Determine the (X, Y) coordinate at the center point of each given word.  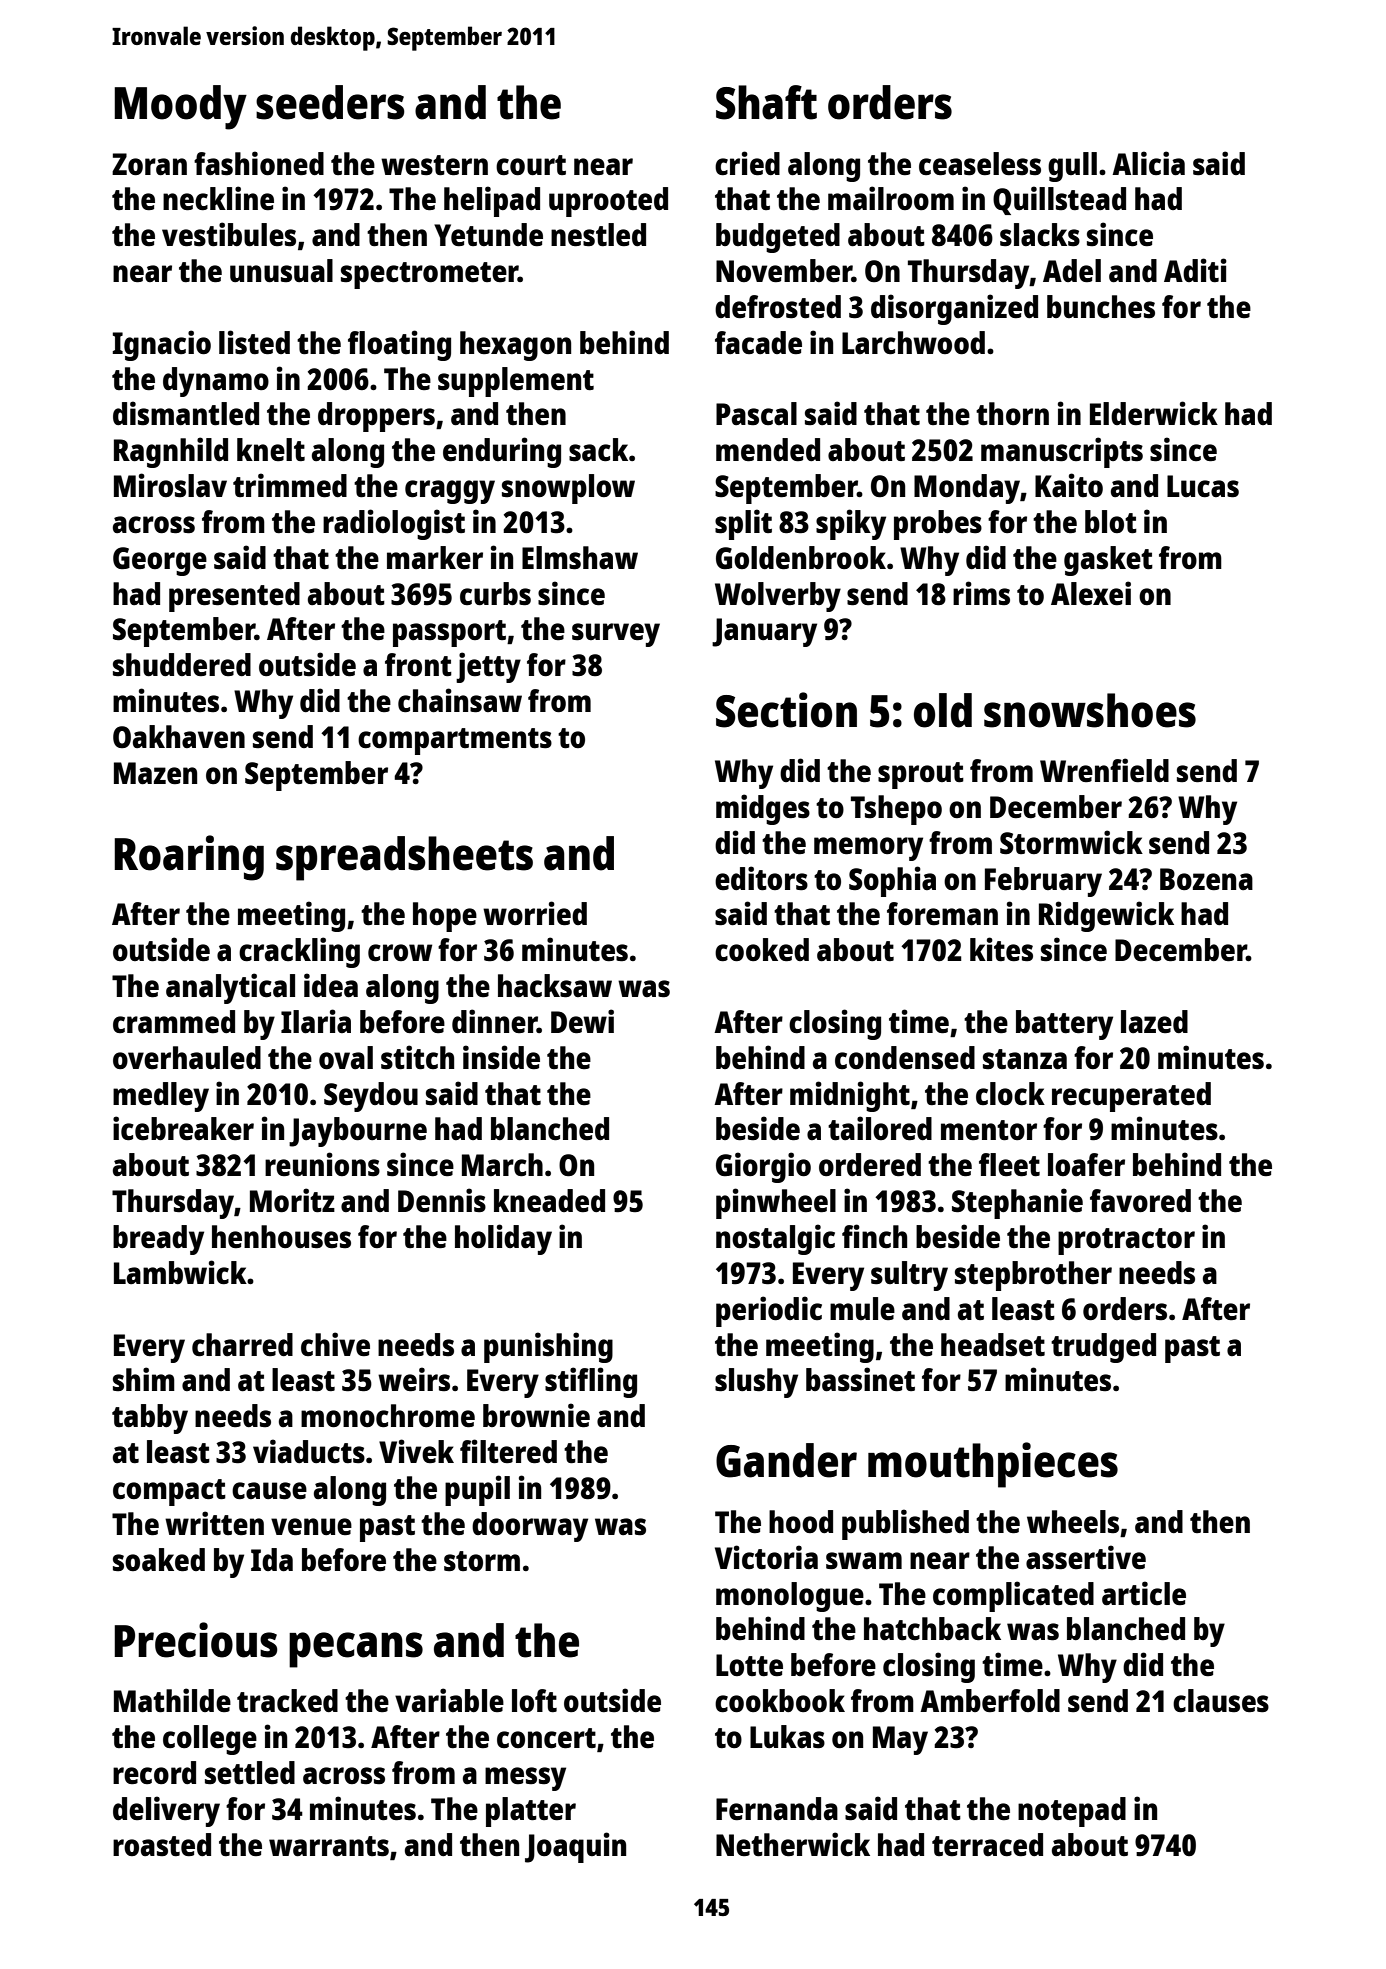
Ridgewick (1106, 916)
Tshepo (896, 810)
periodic (769, 1311)
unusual (281, 270)
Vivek (416, 1451)
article (1144, 1593)
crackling (299, 952)
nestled (598, 235)
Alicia (1148, 163)
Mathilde (172, 1700)
